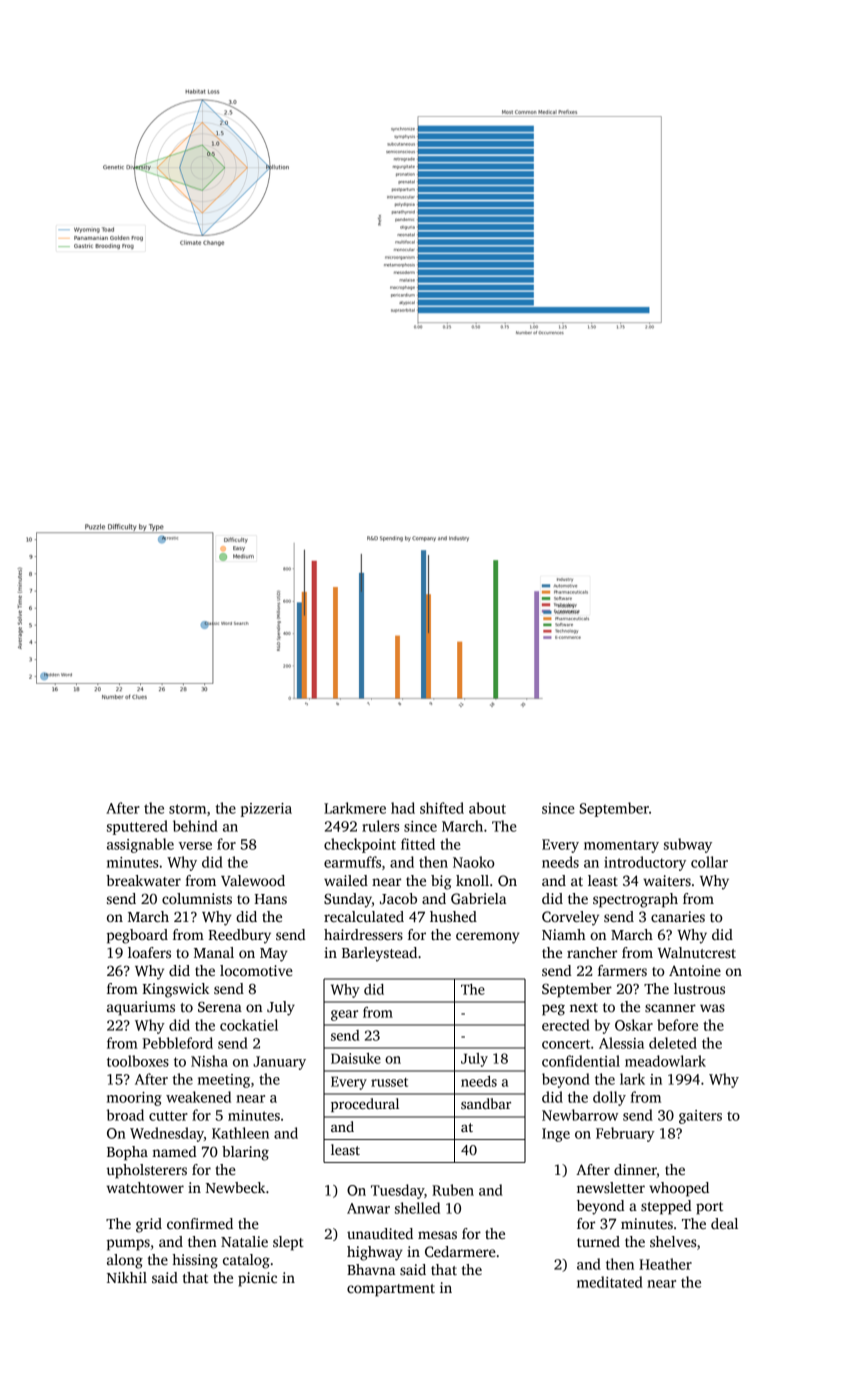 This image has width=849, height=1400. Describe the element at coordinates (460, 1251) in the image. I see `Cedarmere` at that location.
